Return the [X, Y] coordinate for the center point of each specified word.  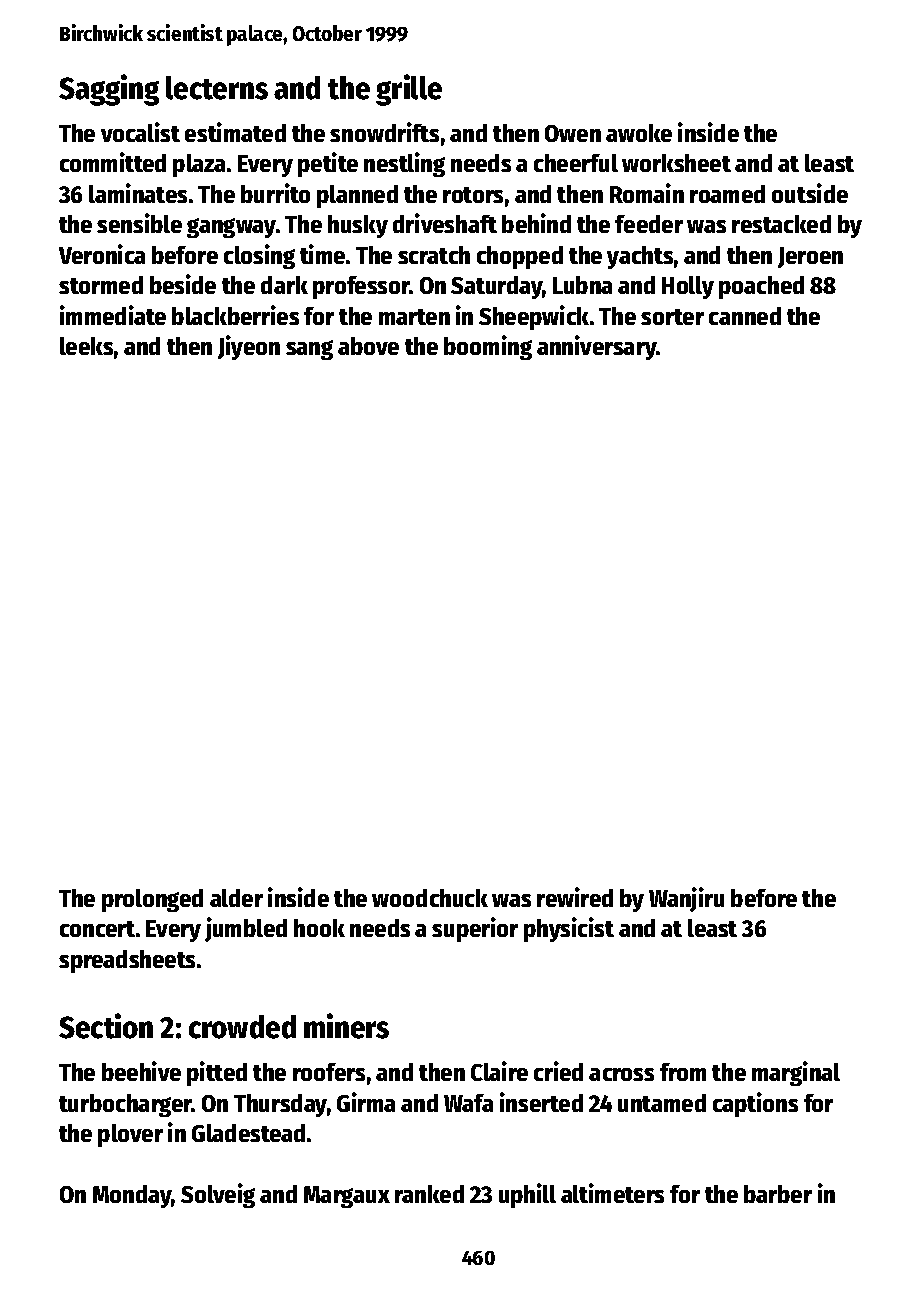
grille [409, 90]
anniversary [597, 347]
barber [778, 1194]
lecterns [217, 88]
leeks [86, 346]
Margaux [347, 1197]
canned [745, 316]
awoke [639, 133]
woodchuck [430, 898]
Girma [366, 1102]
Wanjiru [686, 899]
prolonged [152, 900]
